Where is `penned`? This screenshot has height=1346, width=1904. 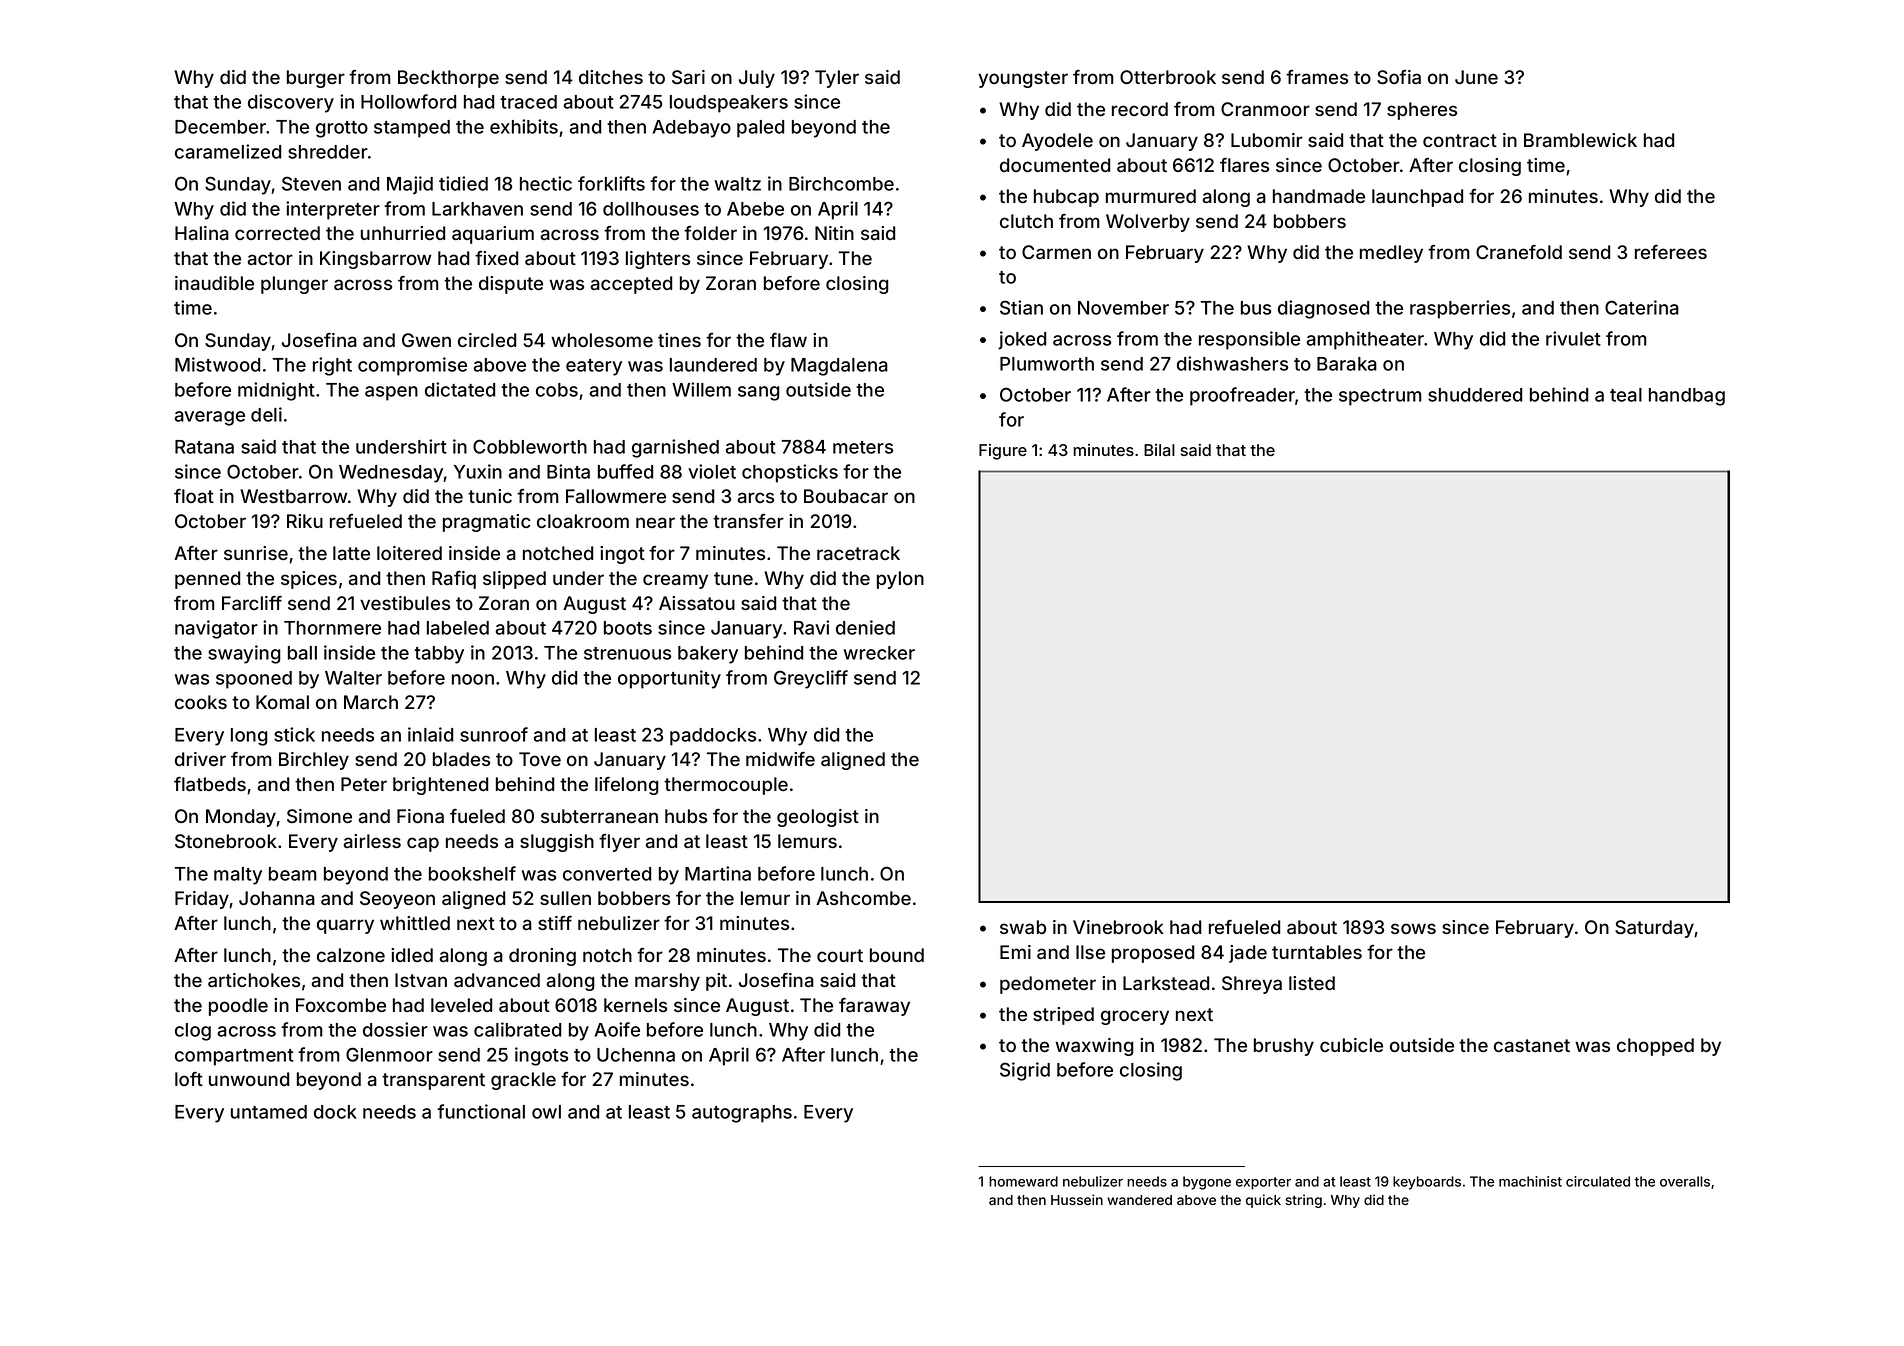
penned is located at coordinates (207, 580).
